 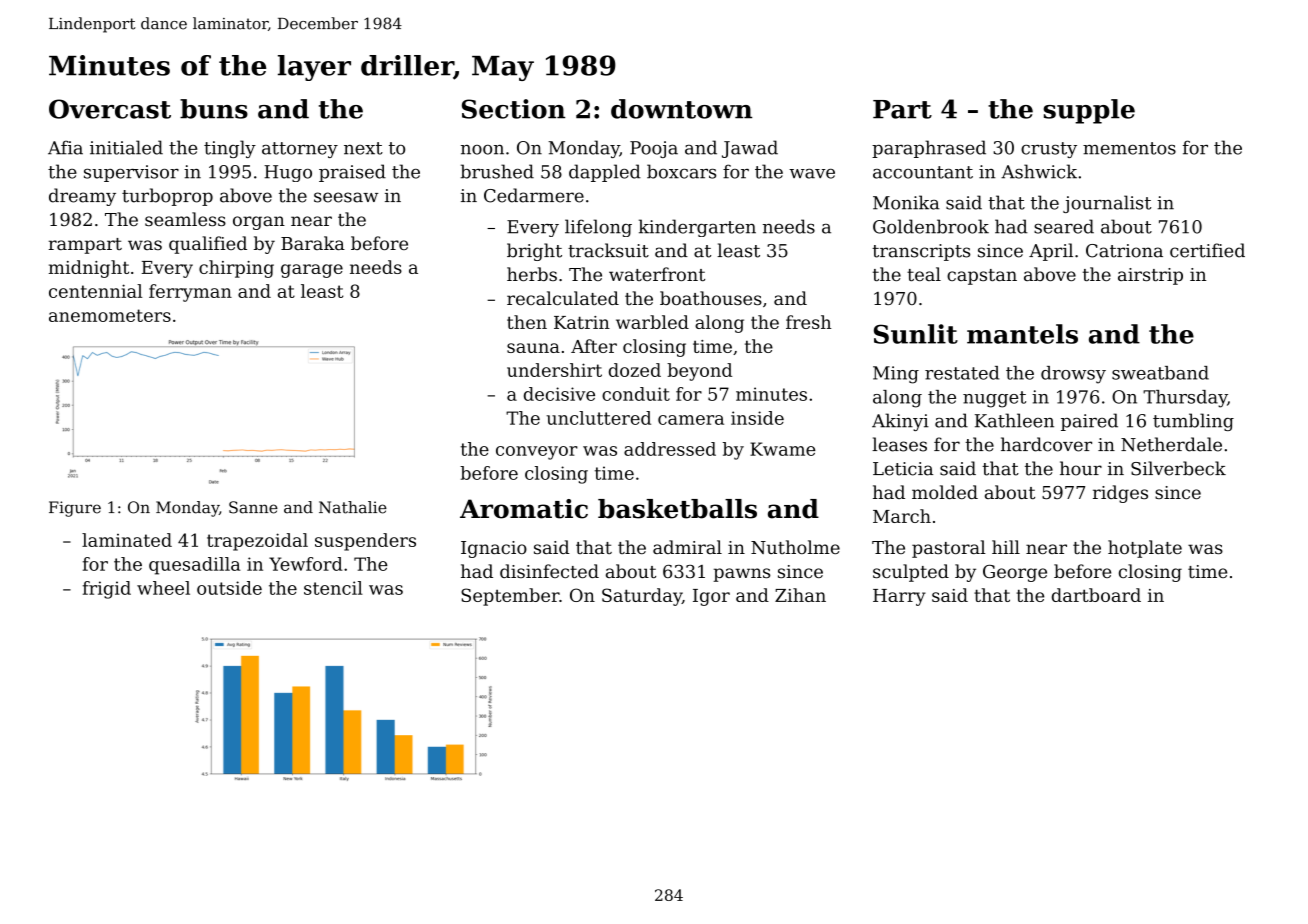 I want to click on ferryman, so click(x=190, y=293).
